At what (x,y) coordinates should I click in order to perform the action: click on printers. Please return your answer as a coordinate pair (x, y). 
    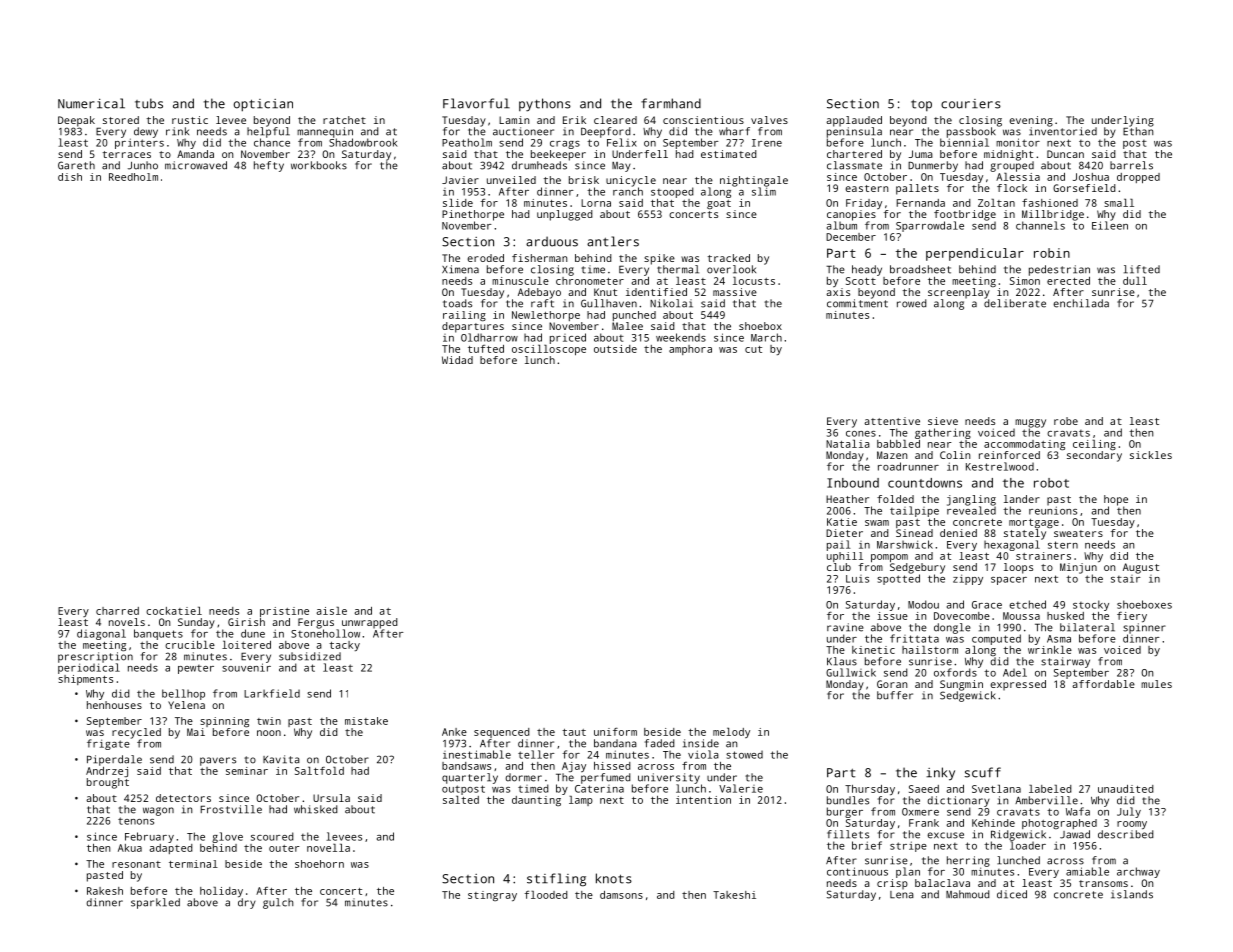
    Looking at the image, I should click on (139, 143).
